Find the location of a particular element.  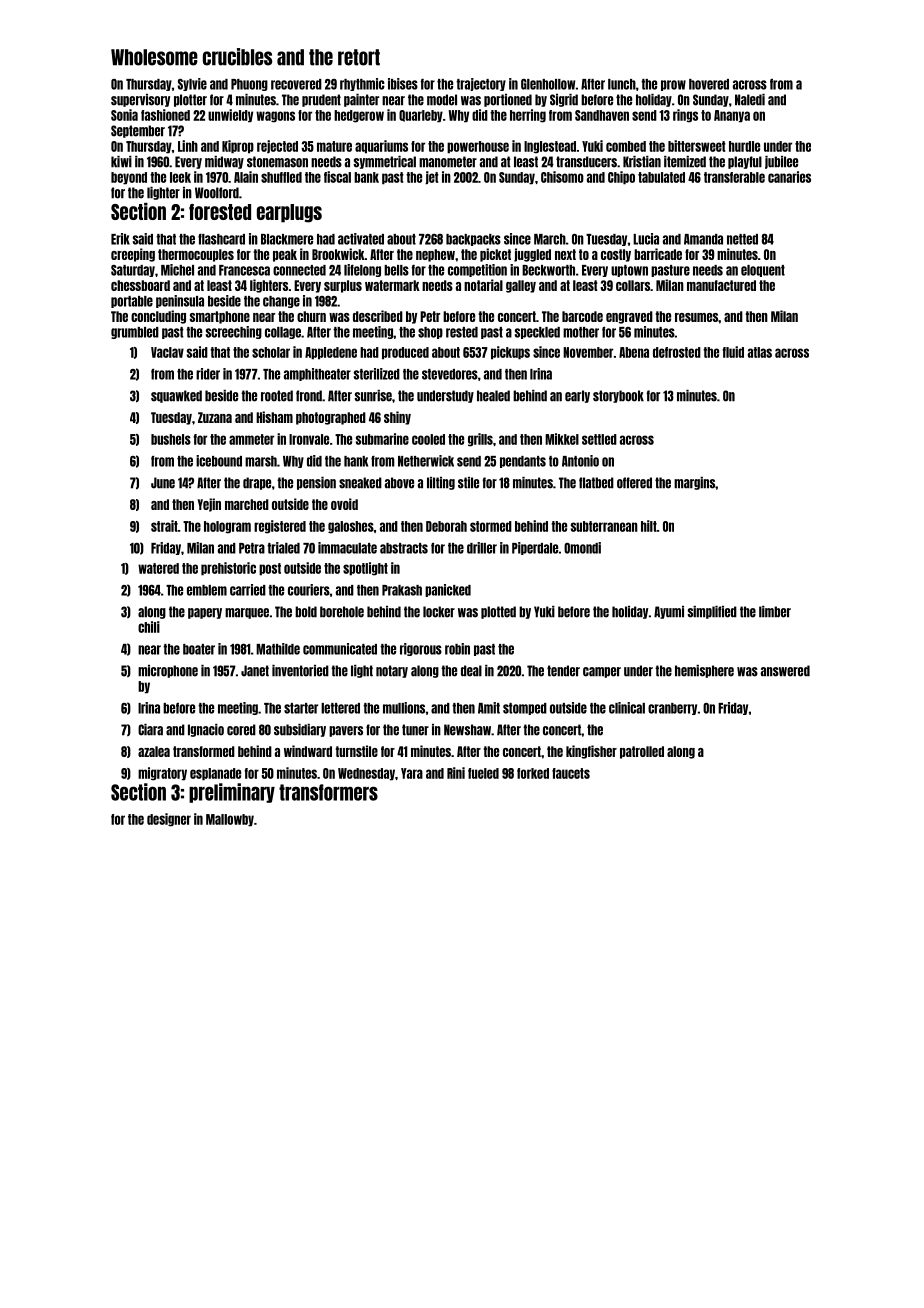

limber is located at coordinates (775, 612).
